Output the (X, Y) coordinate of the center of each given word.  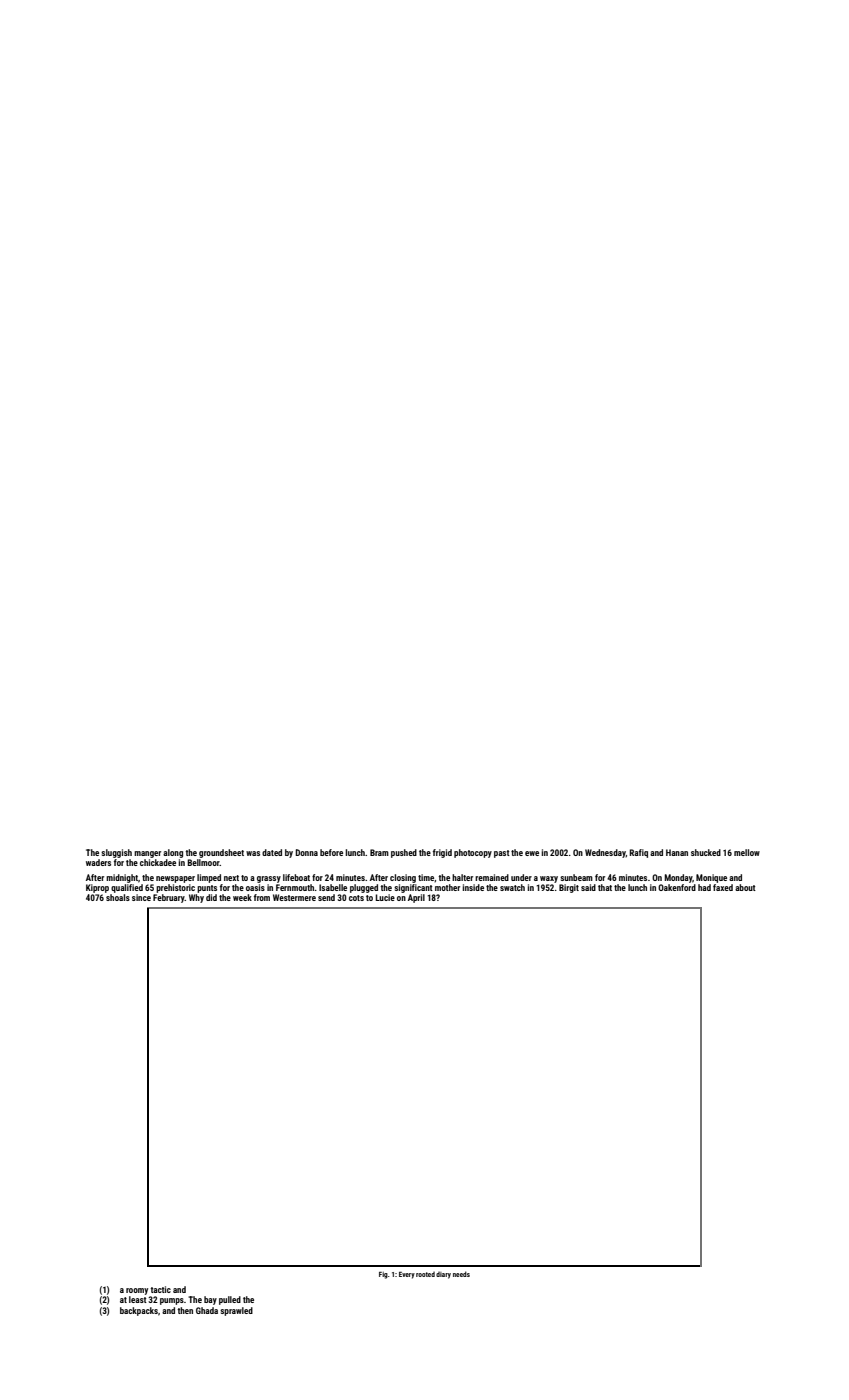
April (416, 898)
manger (147, 854)
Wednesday (605, 853)
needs (461, 1274)
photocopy (473, 853)
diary (443, 1275)
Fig (383, 1275)
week (242, 897)
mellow (747, 852)
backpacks (139, 1311)
